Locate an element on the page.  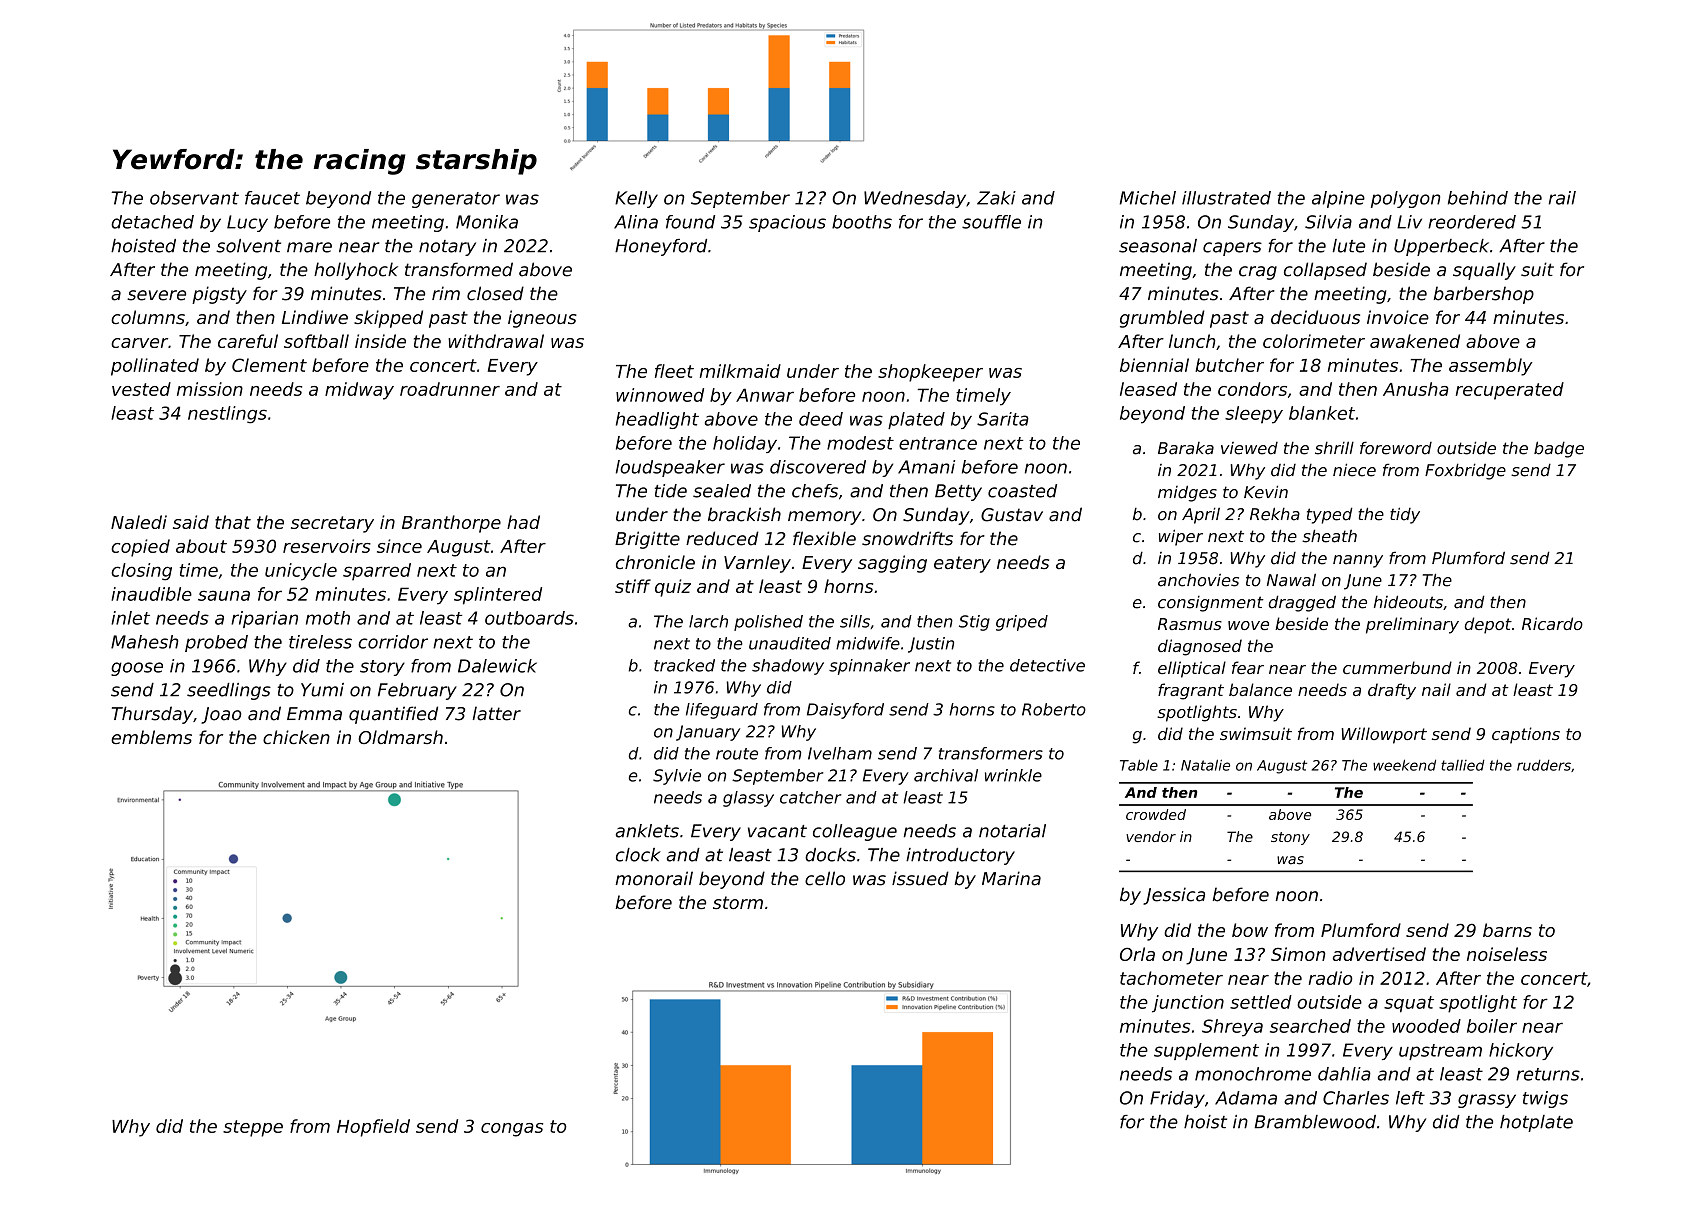
booths is located at coordinates (862, 222).
